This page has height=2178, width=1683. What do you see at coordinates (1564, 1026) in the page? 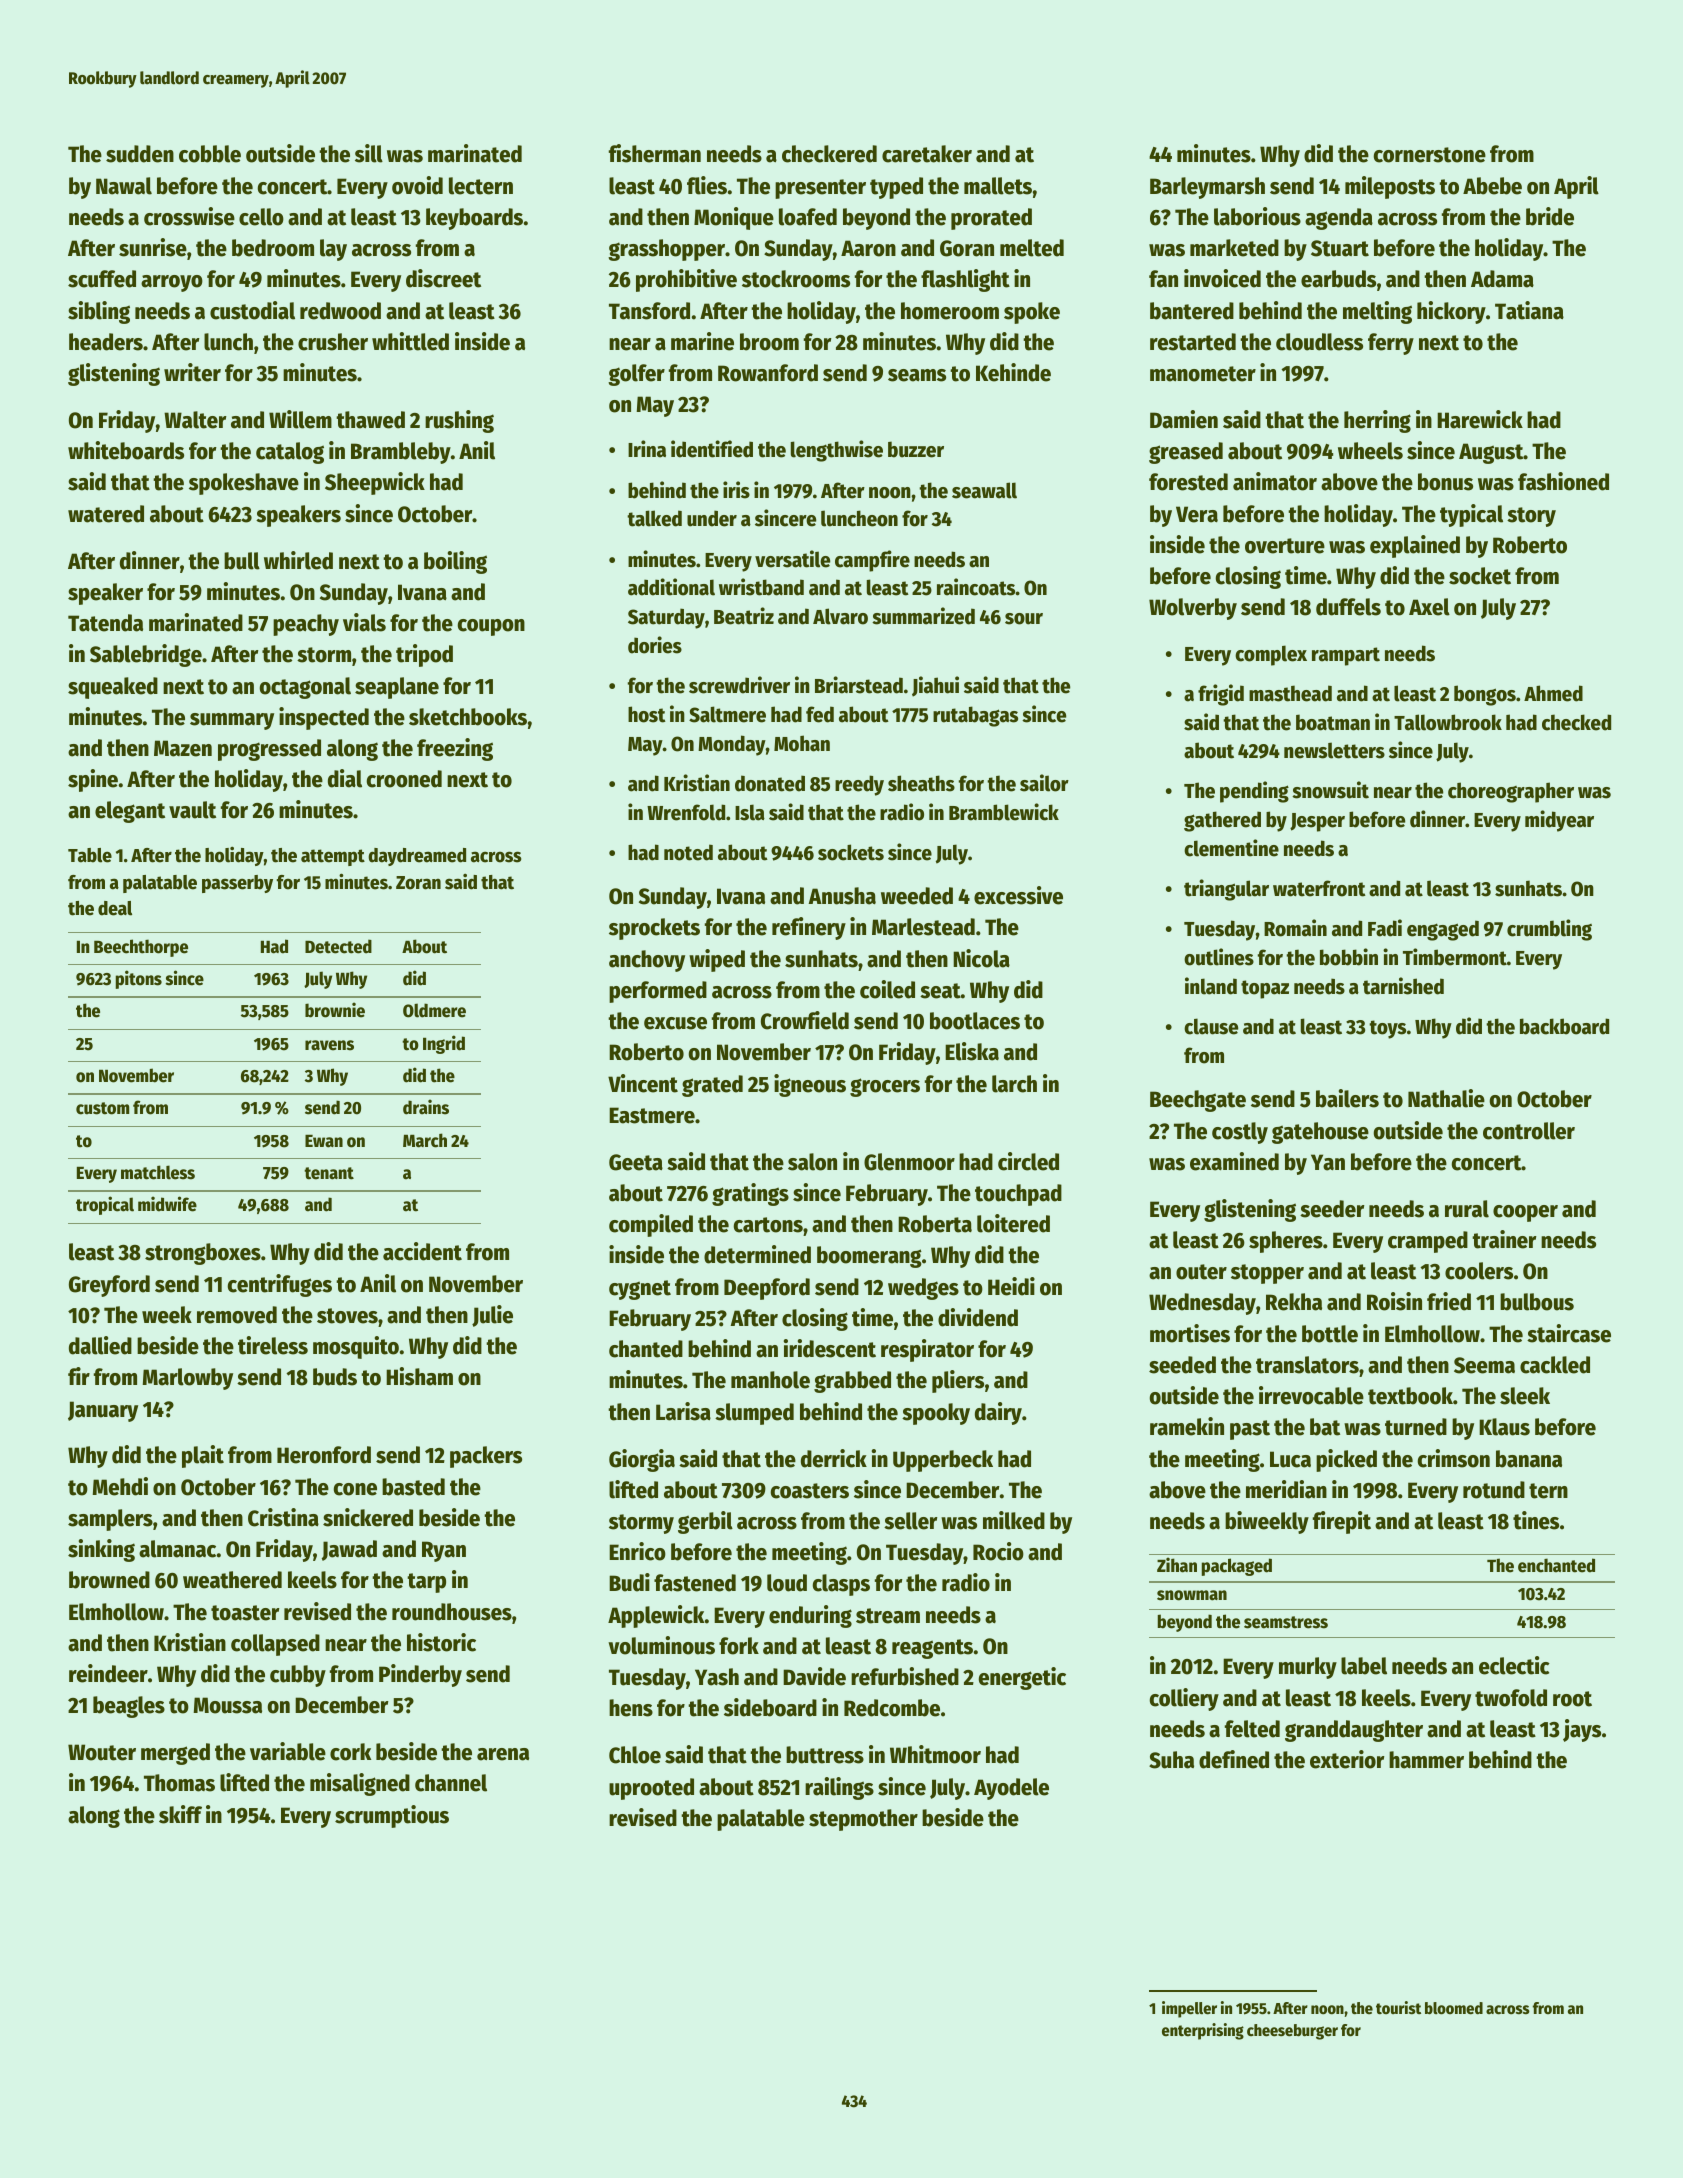
I see `backboard` at bounding box center [1564, 1026].
